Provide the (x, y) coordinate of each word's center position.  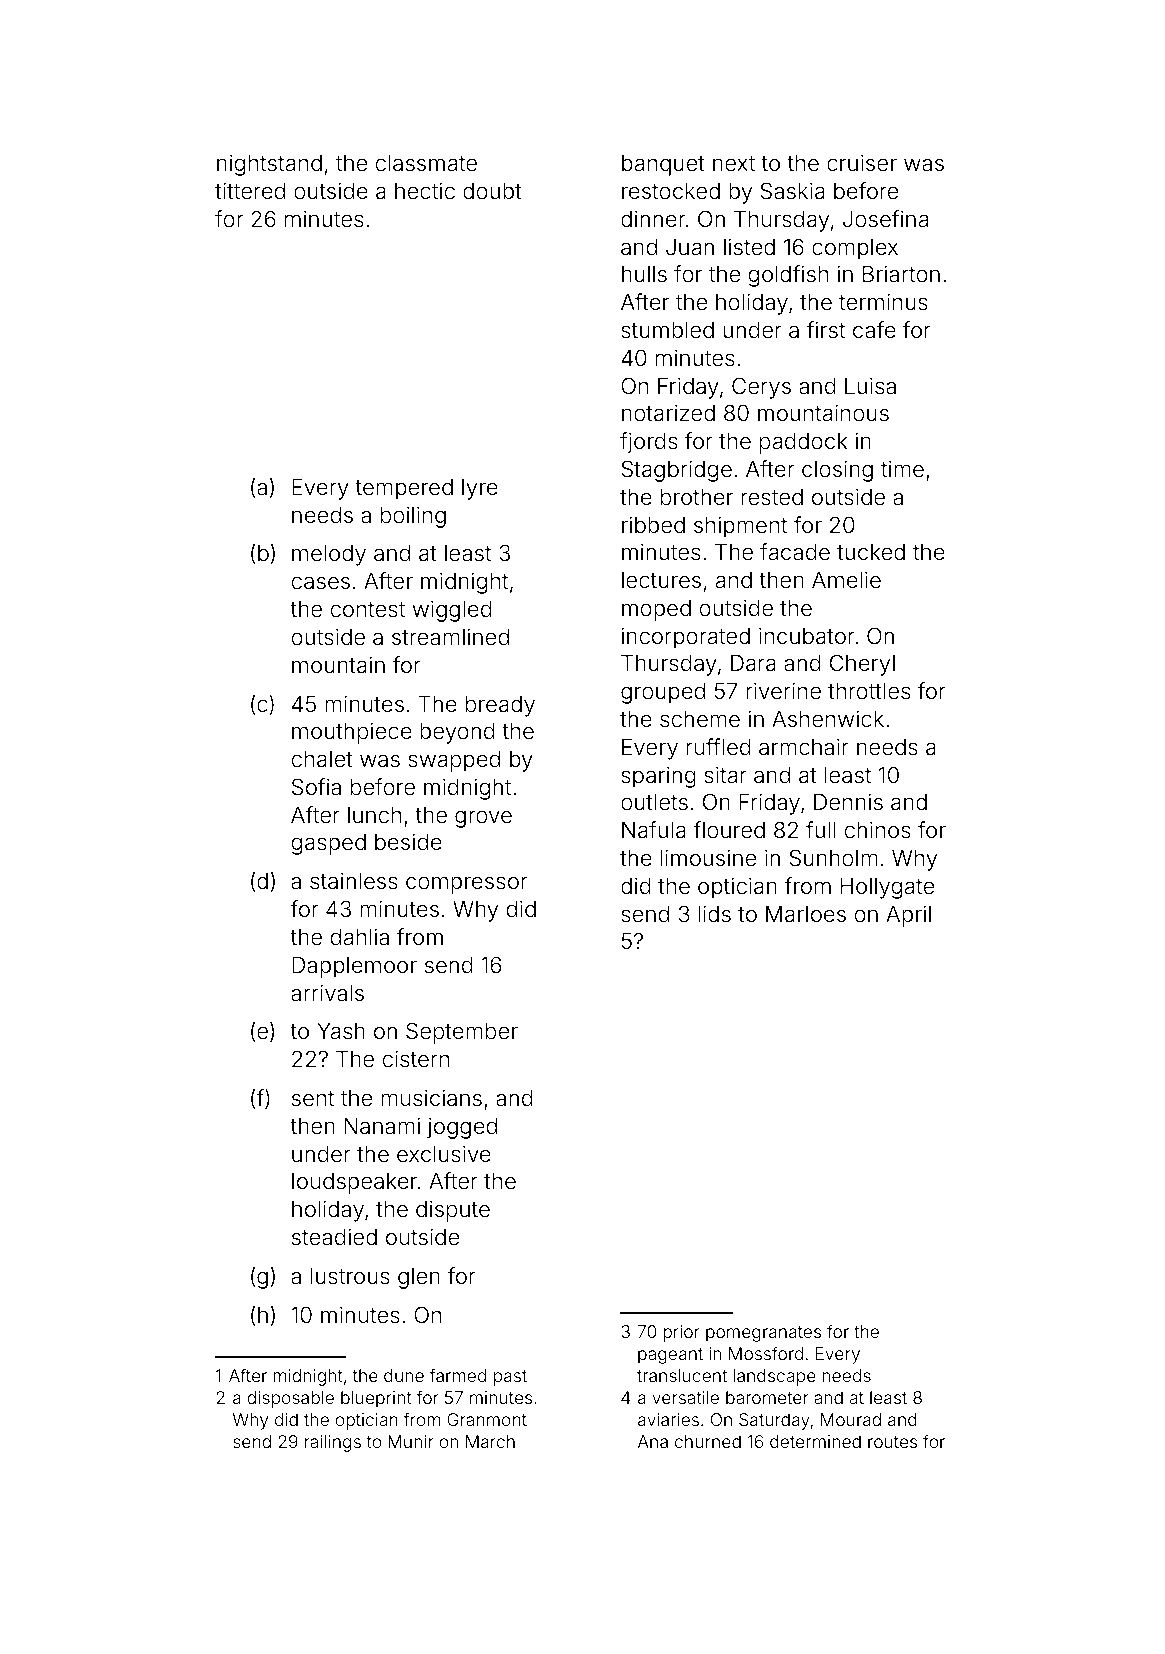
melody (329, 555)
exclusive (444, 1154)
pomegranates (763, 1334)
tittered (250, 191)
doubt (492, 191)
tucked (871, 552)
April (908, 916)
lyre (480, 489)
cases (321, 583)
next (734, 163)
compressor (466, 885)
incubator (806, 636)
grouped (663, 693)
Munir (411, 1441)
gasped (328, 844)
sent (313, 1099)
